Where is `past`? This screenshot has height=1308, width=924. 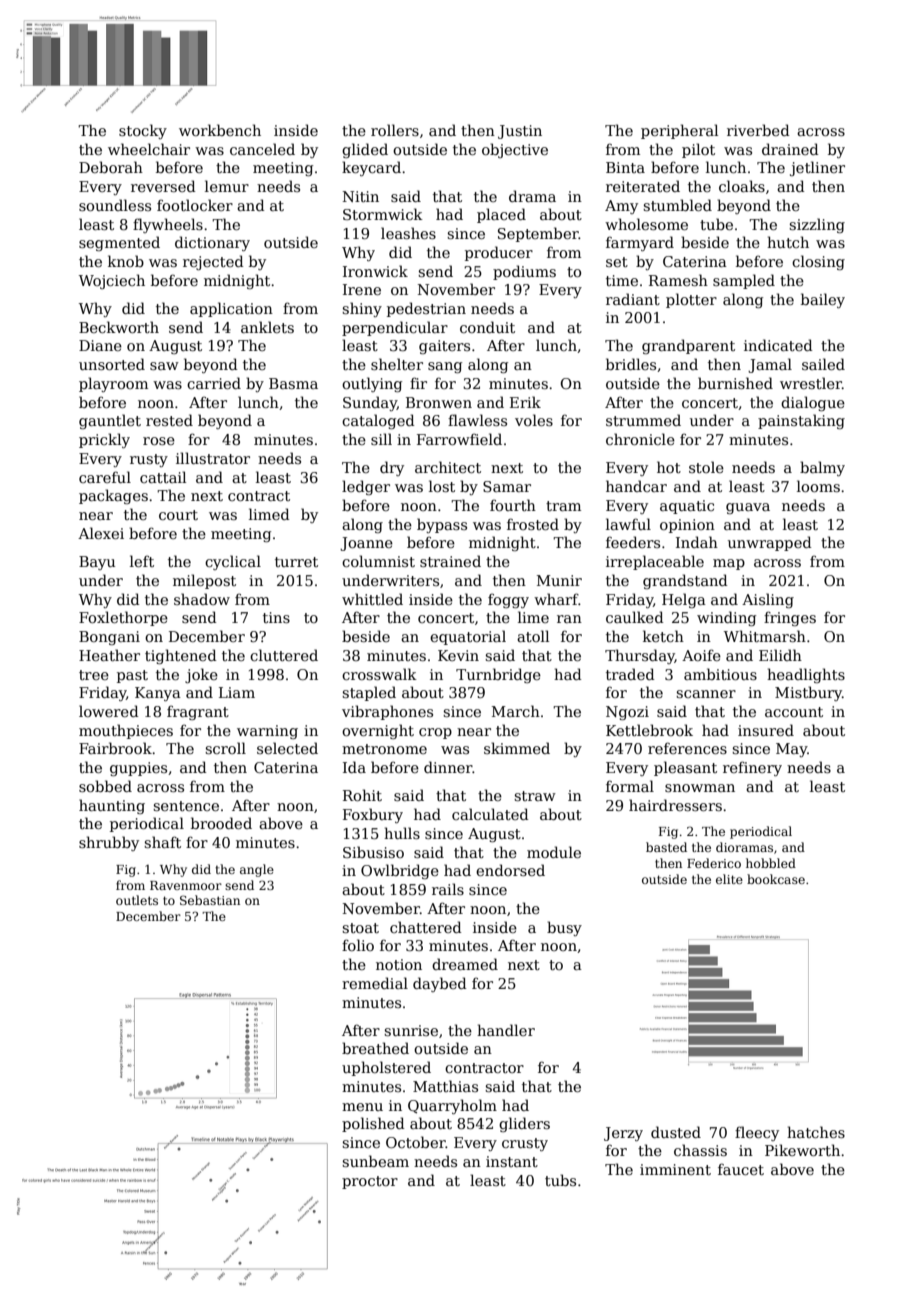 past is located at coordinates (132, 676).
